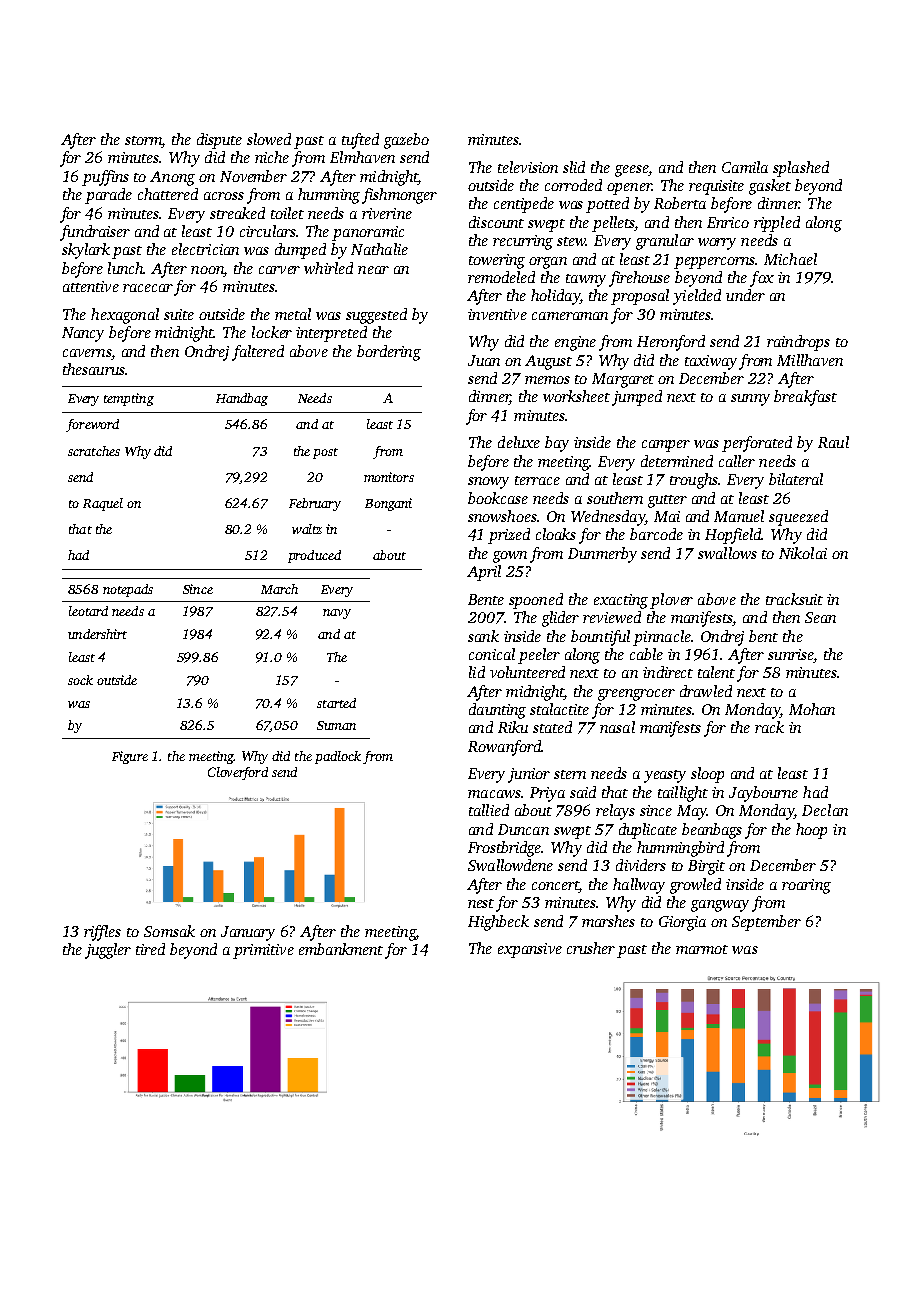  Describe the element at coordinates (739, 516) in the screenshot. I see `Manuel` at that location.
